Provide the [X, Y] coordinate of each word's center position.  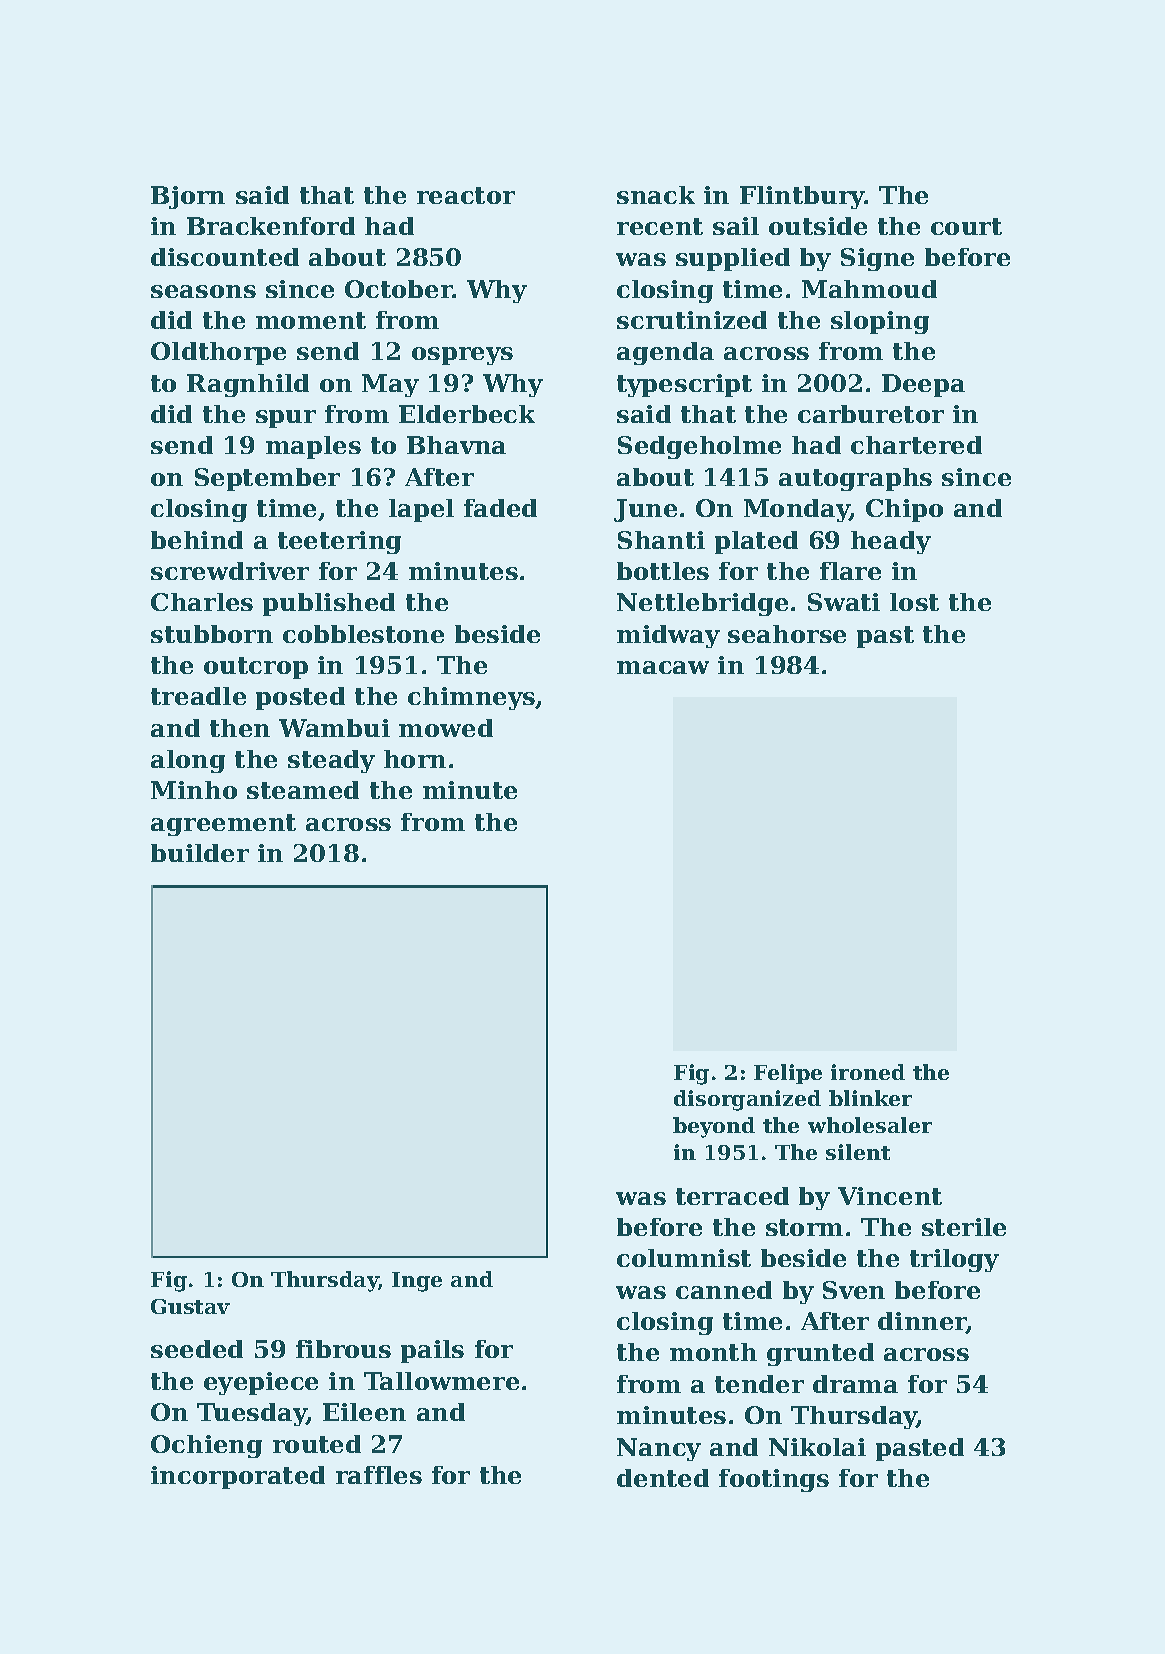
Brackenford [271, 226]
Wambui [334, 728]
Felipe [788, 1074]
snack [656, 195]
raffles [379, 1475]
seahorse [787, 634]
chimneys [472, 698]
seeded [197, 1349]
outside [818, 226]
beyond [714, 1127]
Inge [417, 1282]
